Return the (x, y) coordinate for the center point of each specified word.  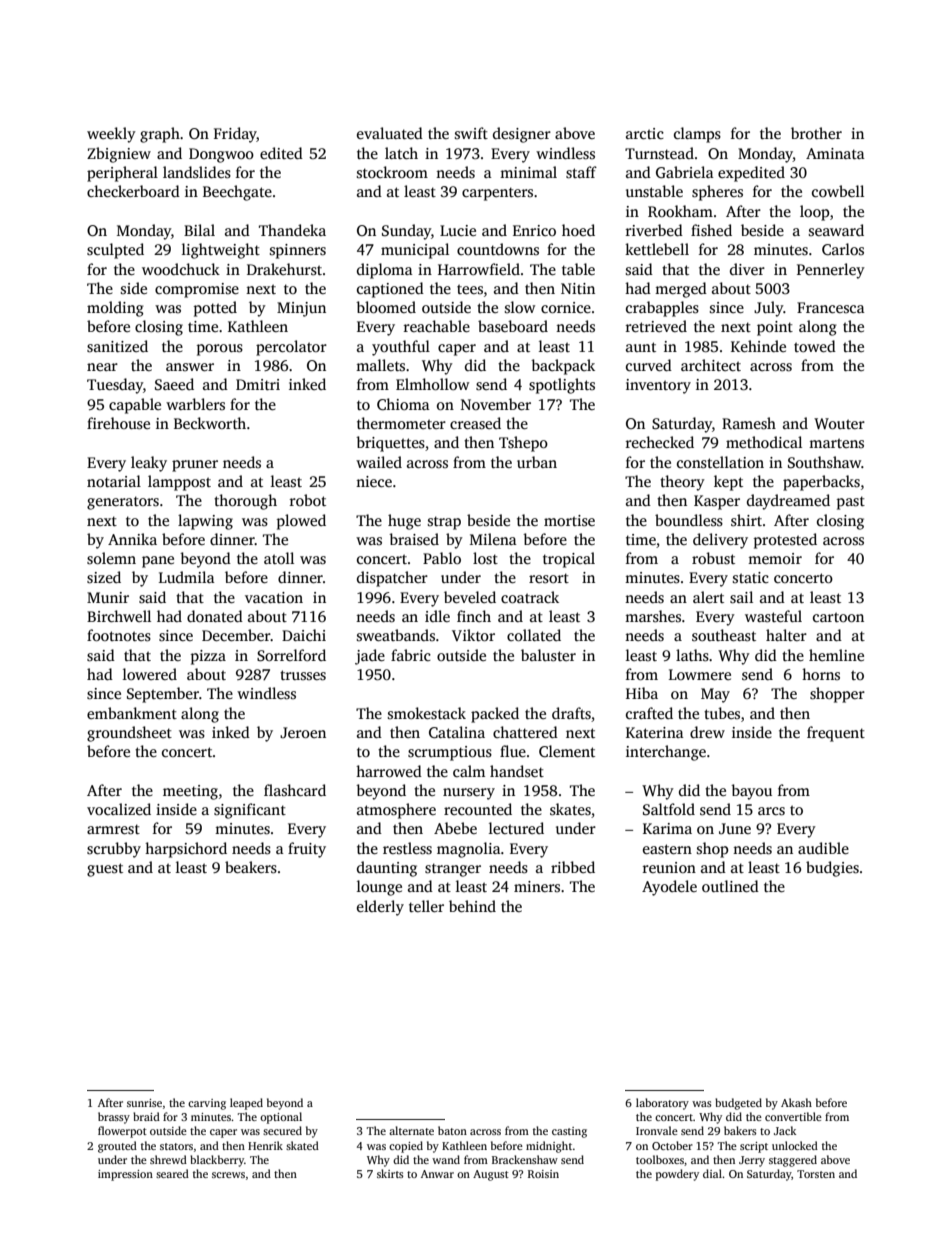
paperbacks (821, 483)
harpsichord (186, 850)
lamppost (179, 483)
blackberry (217, 1161)
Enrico (534, 230)
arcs (771, 811)
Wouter (839, 423)
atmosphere (396, 811)
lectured (516, 828)
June (735, 828)
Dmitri (258, 384)
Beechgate (237, 193)
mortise (569, 521)
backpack (563, 367)
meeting (190, 792)
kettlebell (657, 249)
